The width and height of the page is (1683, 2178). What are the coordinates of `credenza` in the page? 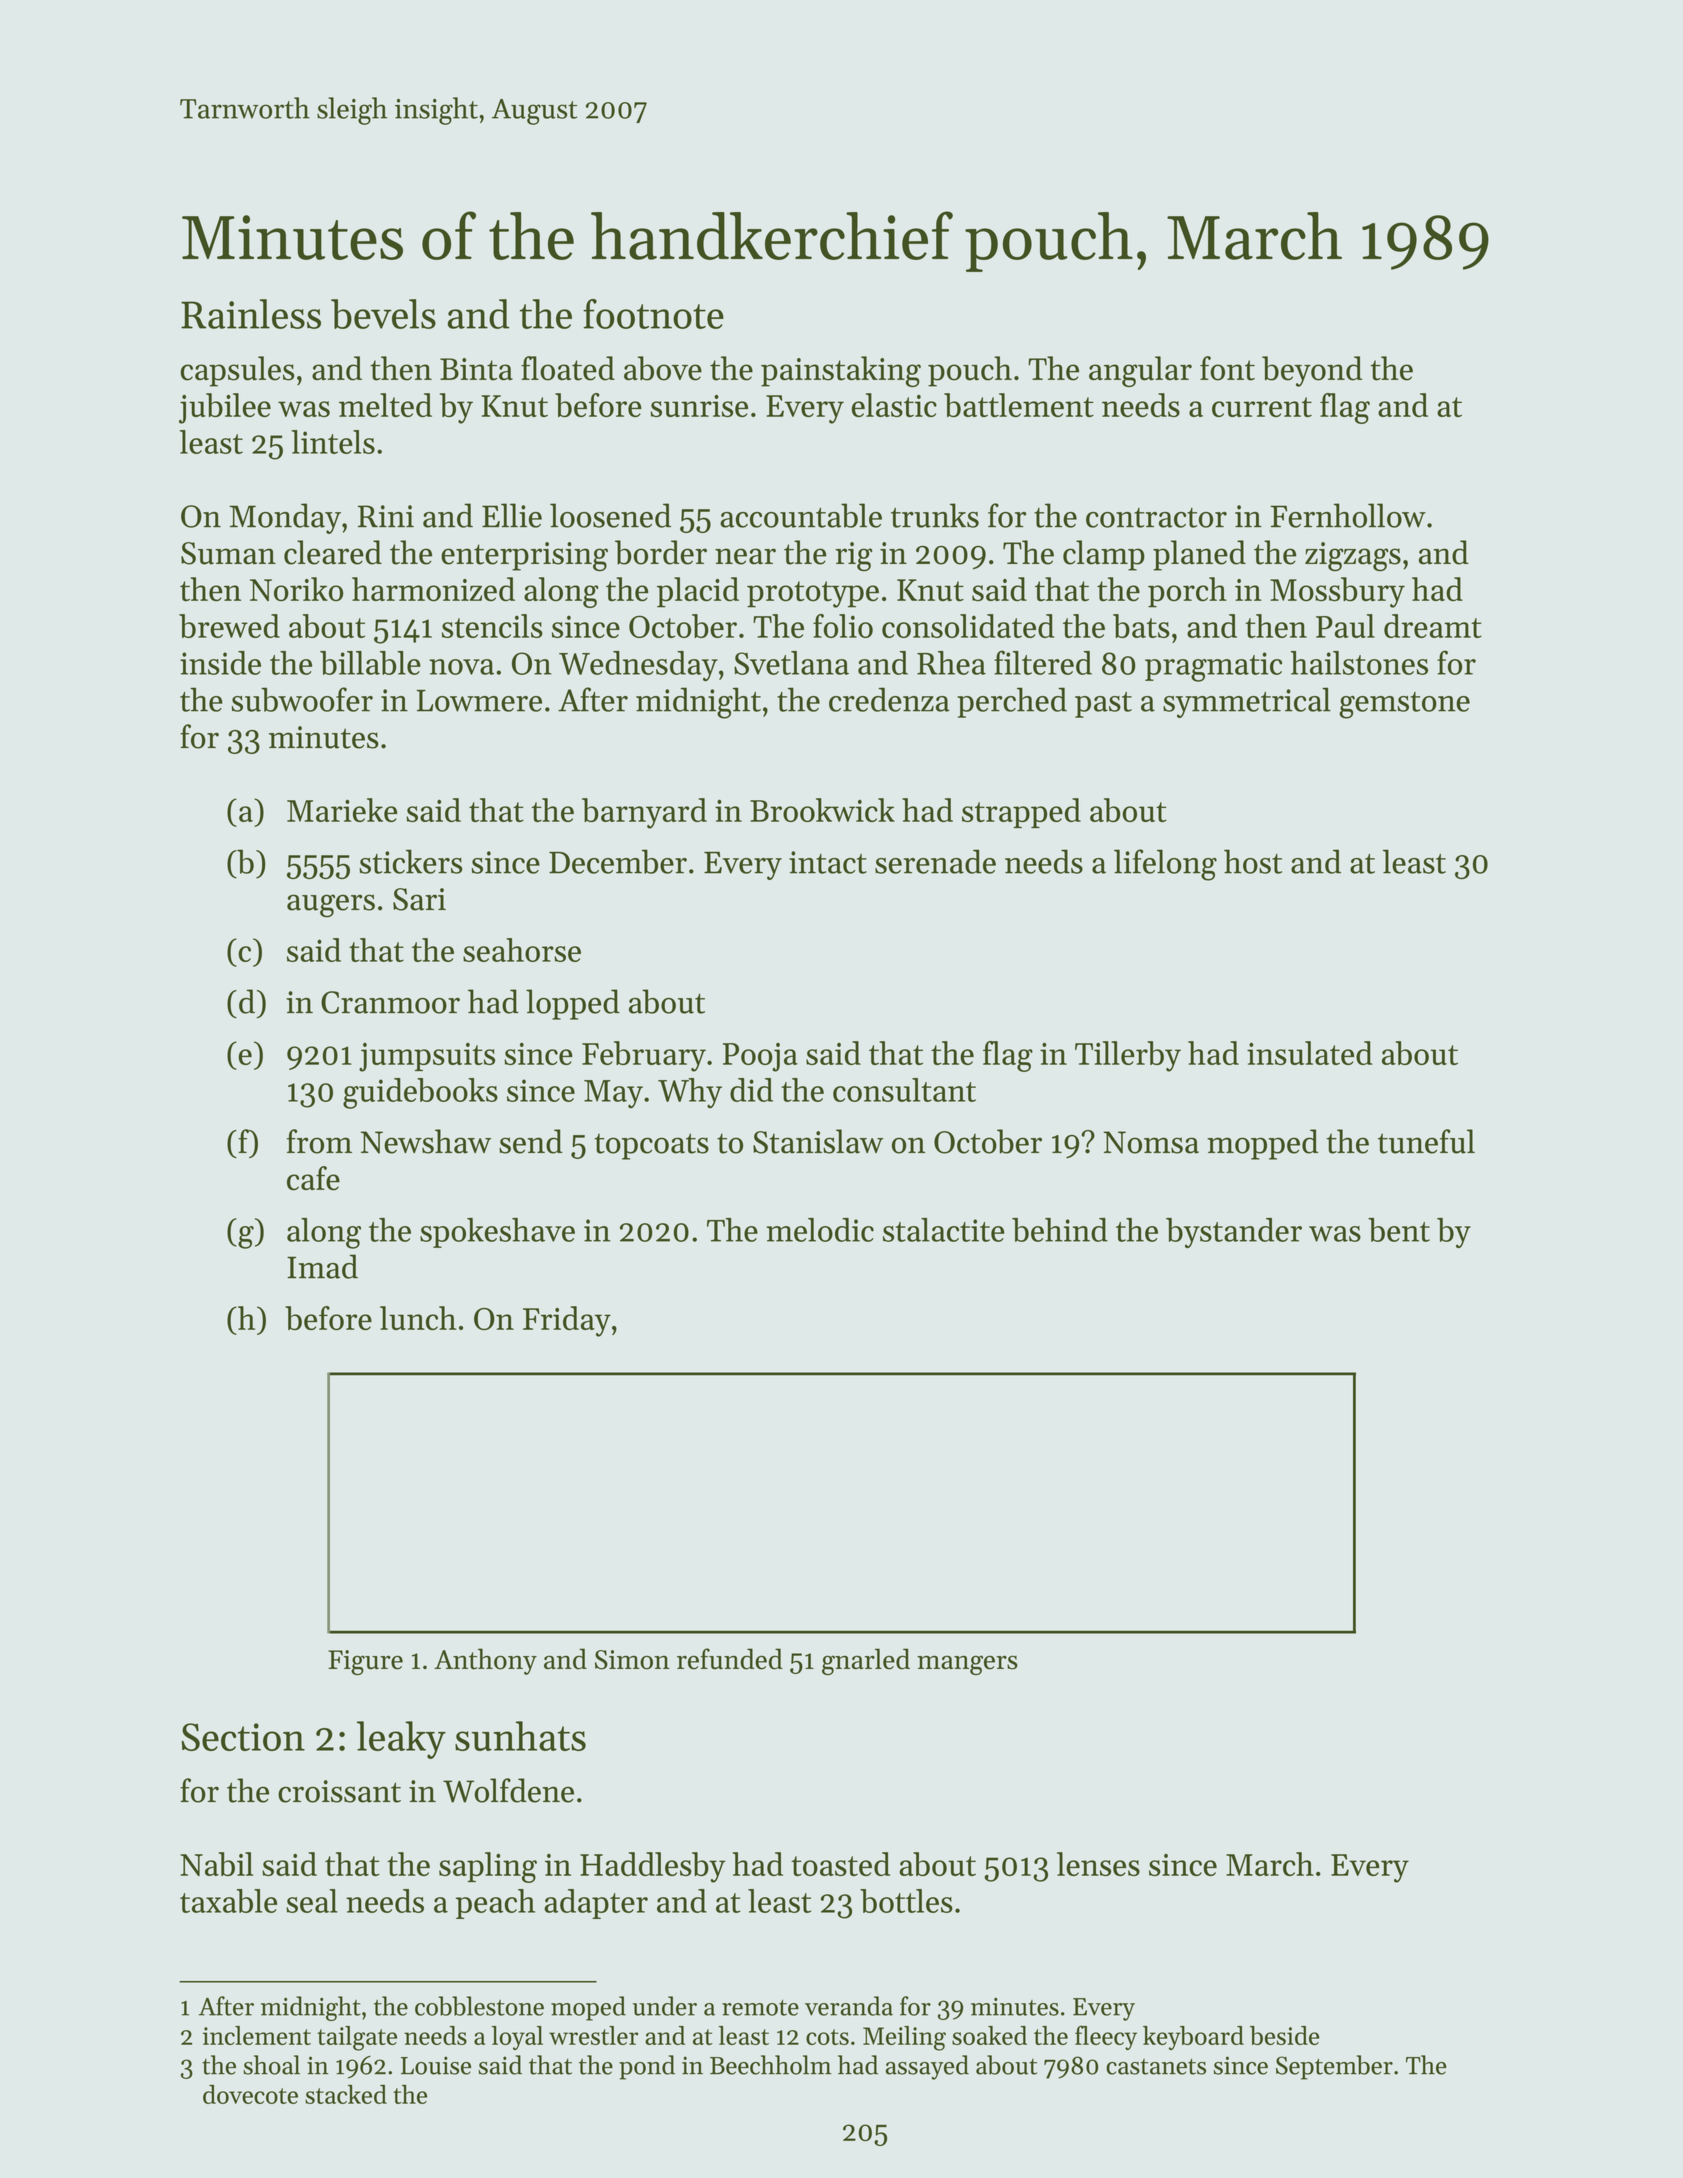 It's located at (889, 699).
